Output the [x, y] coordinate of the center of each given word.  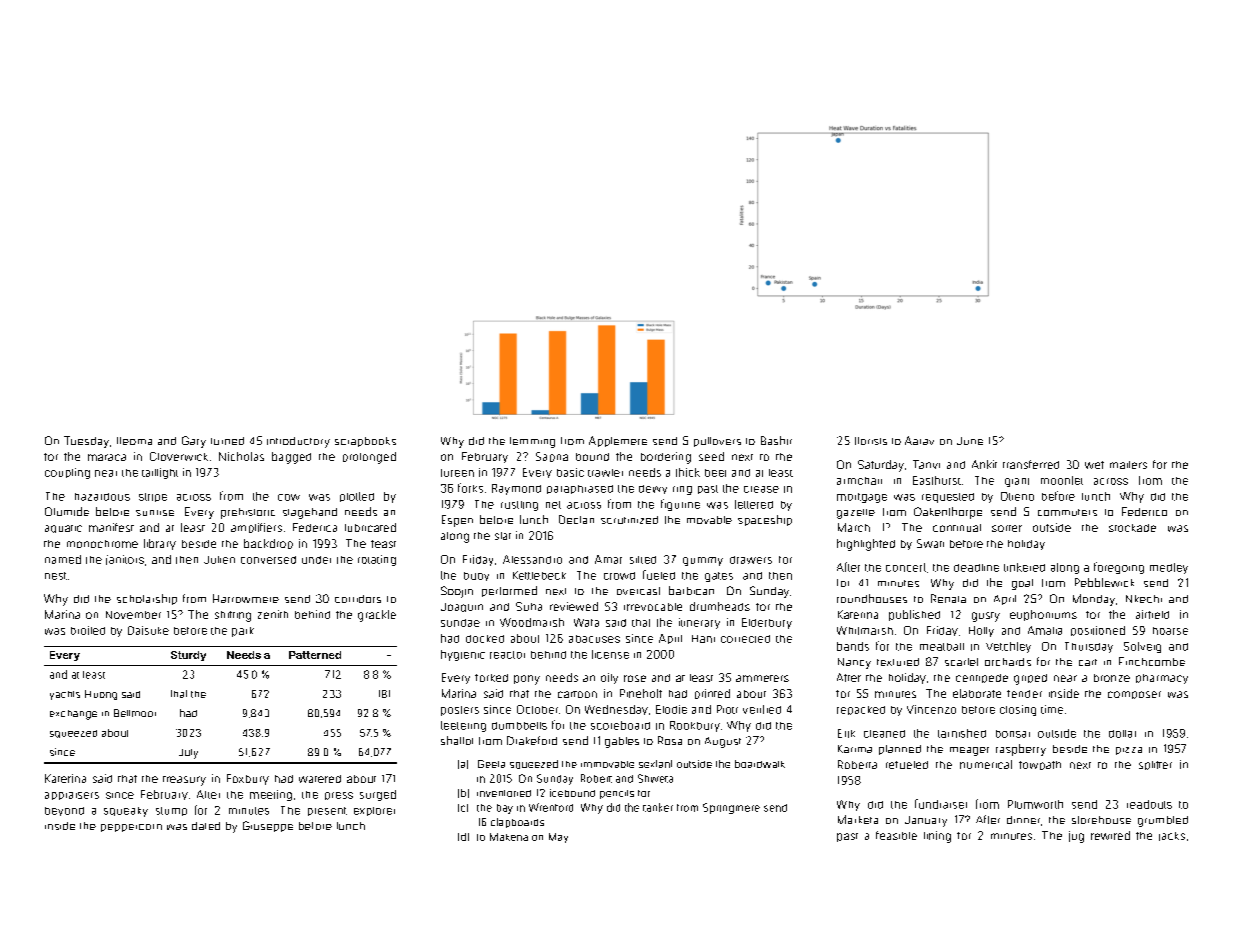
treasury [184, 781]
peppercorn [131, 828]
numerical [986, 764]
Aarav [919, 440]
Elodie [671, 709]
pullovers [717, 442]
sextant [655, 764]
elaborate [977, 693]
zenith [273, 614]
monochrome [102, 544]
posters [460, 711]
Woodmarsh [532, 622]
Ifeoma [134, 441]
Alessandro [532, 559]
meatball [942, 647]
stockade [1132, 528]
